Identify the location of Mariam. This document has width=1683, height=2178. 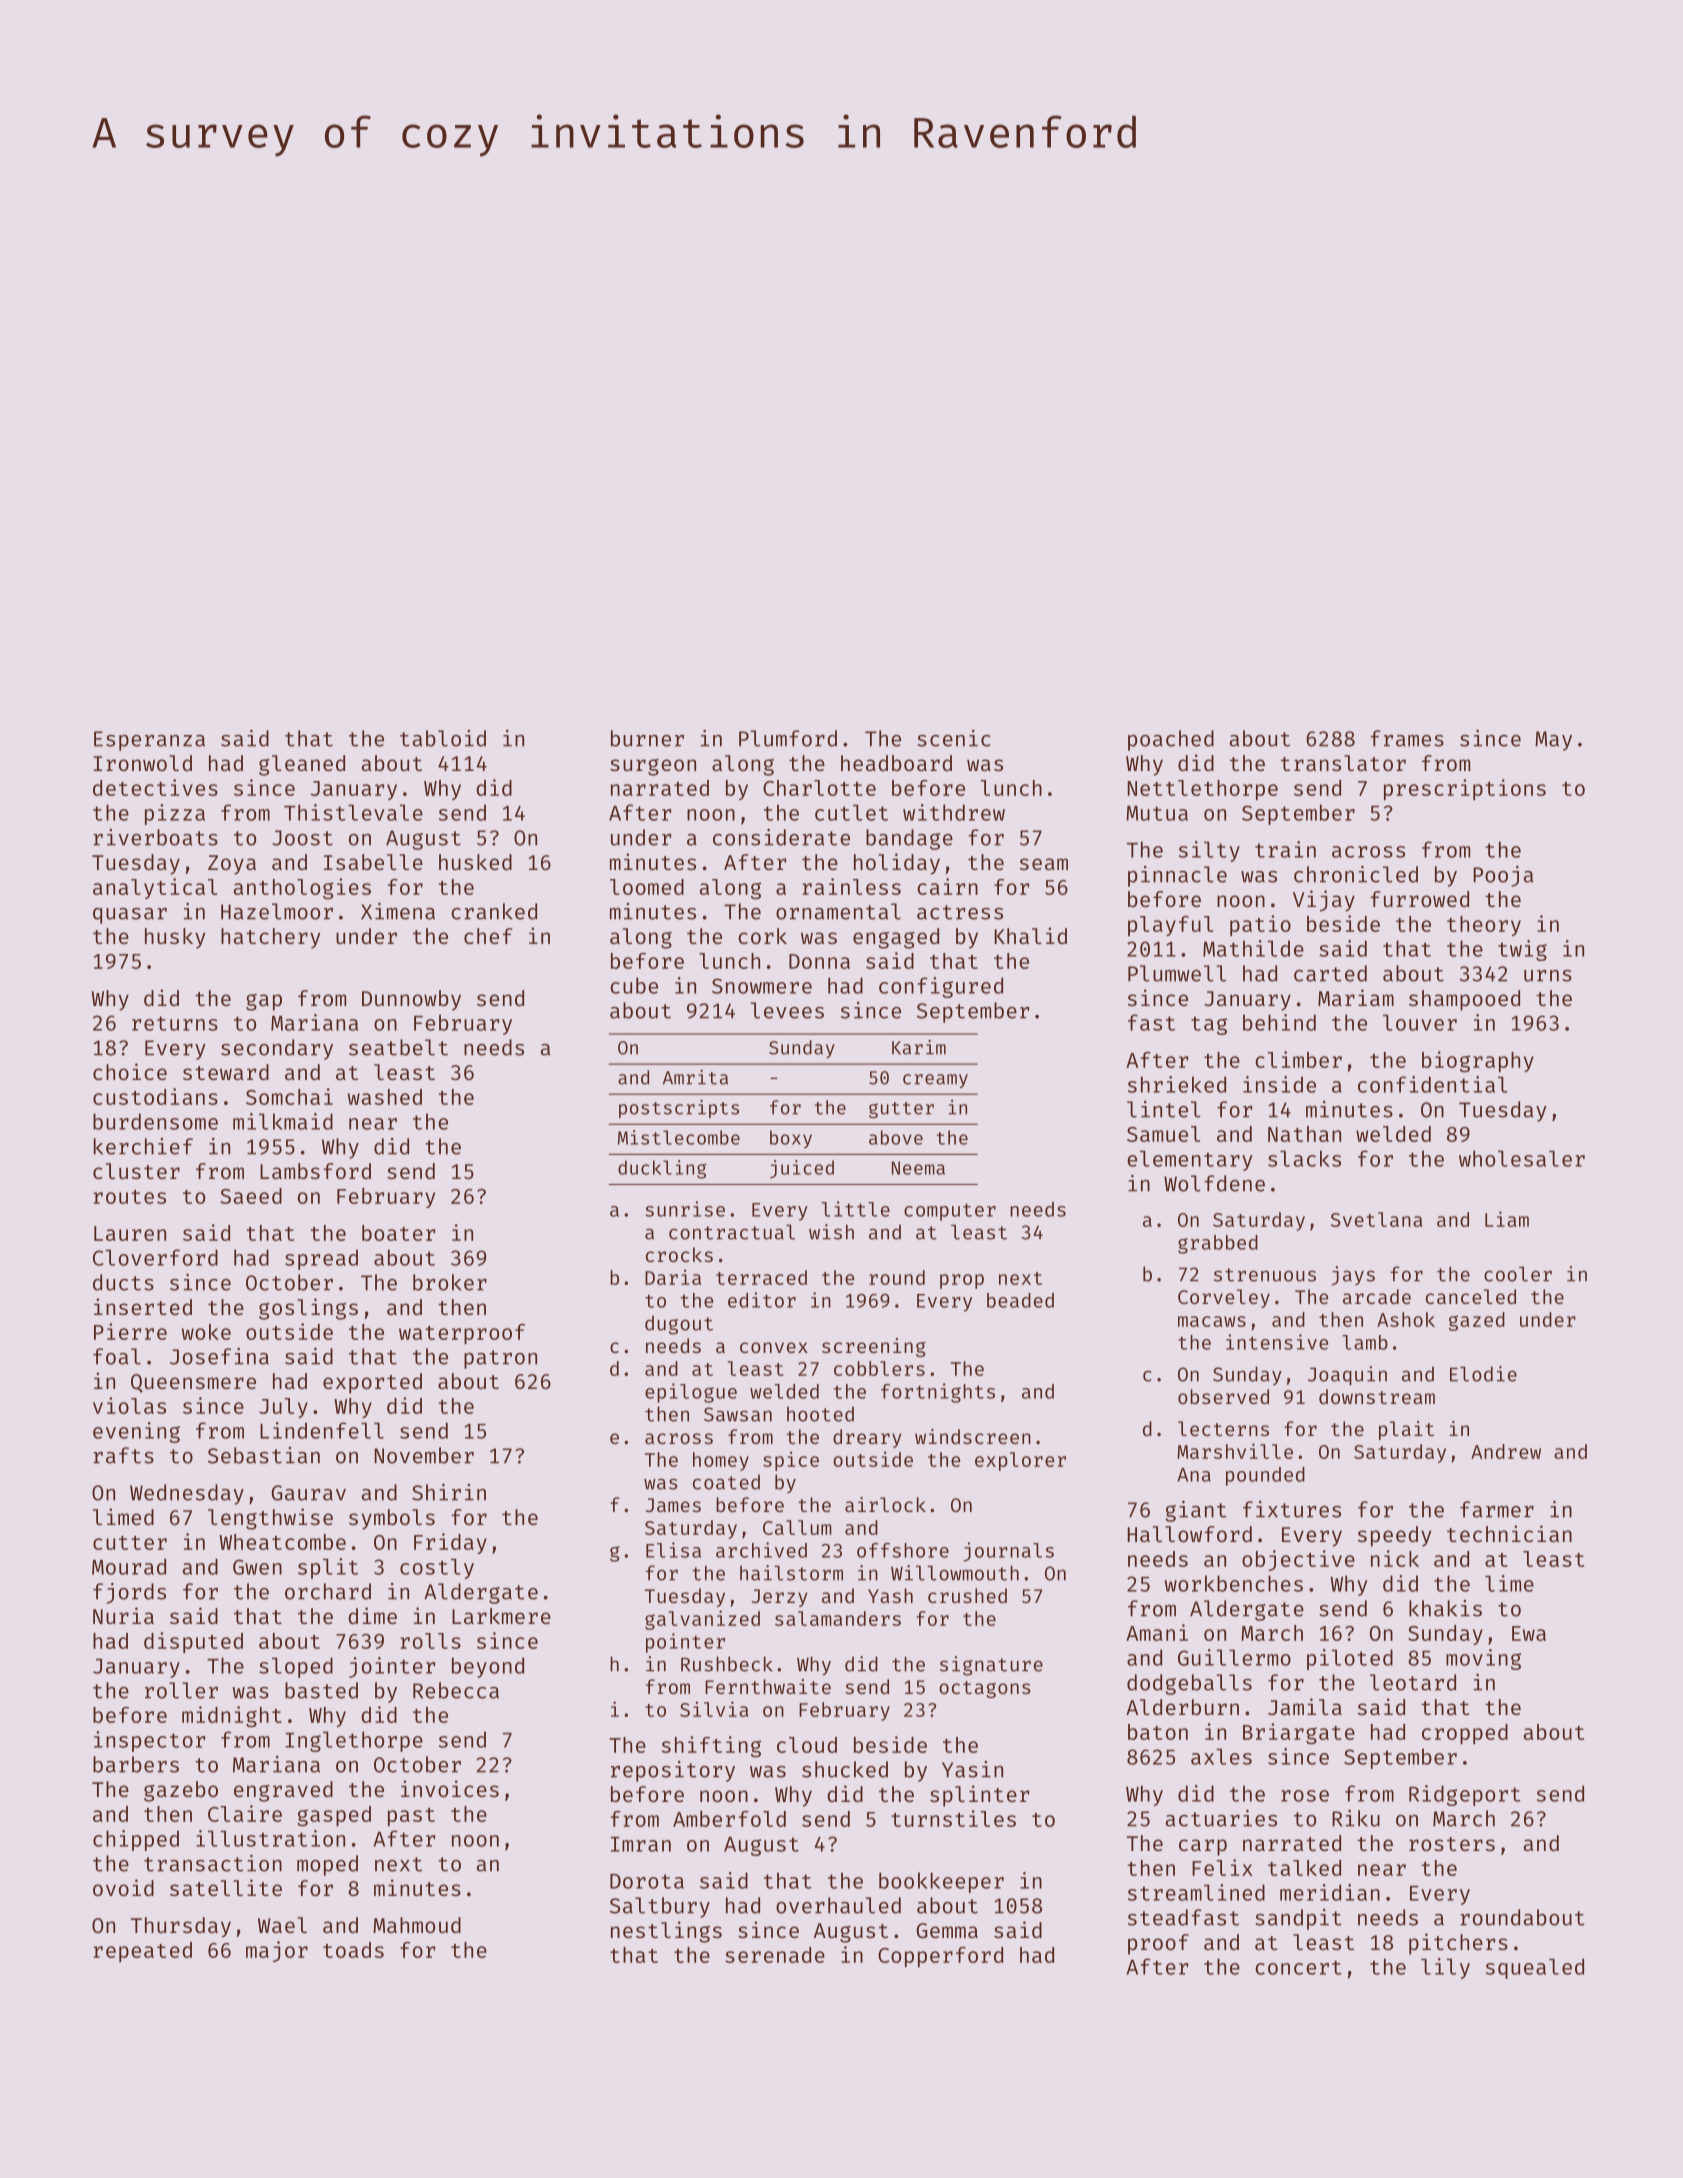
(1356, 997).
